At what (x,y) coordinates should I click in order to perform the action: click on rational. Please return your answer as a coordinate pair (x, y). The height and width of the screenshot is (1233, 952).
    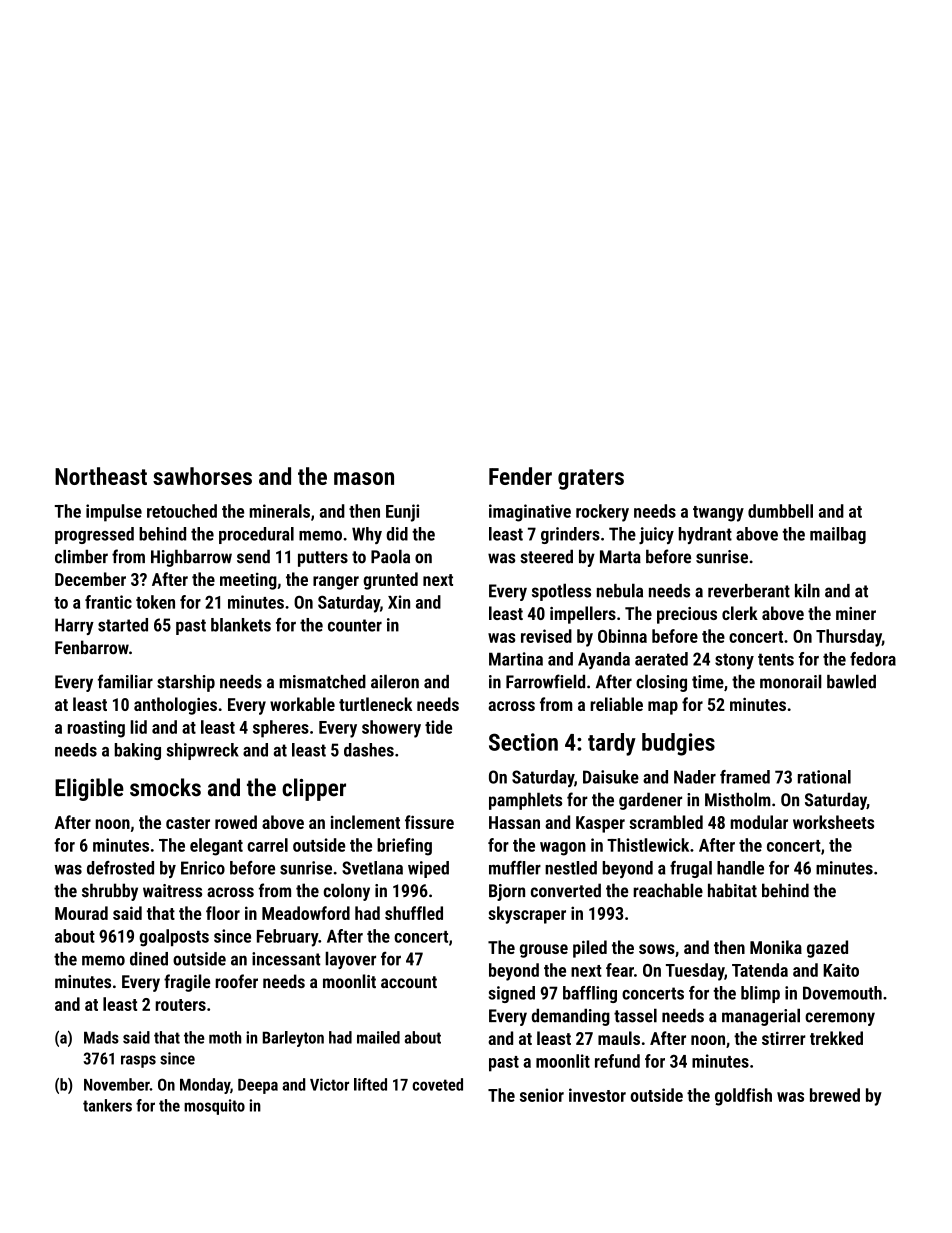
    Looking at the image, I should click on (824, 777).
